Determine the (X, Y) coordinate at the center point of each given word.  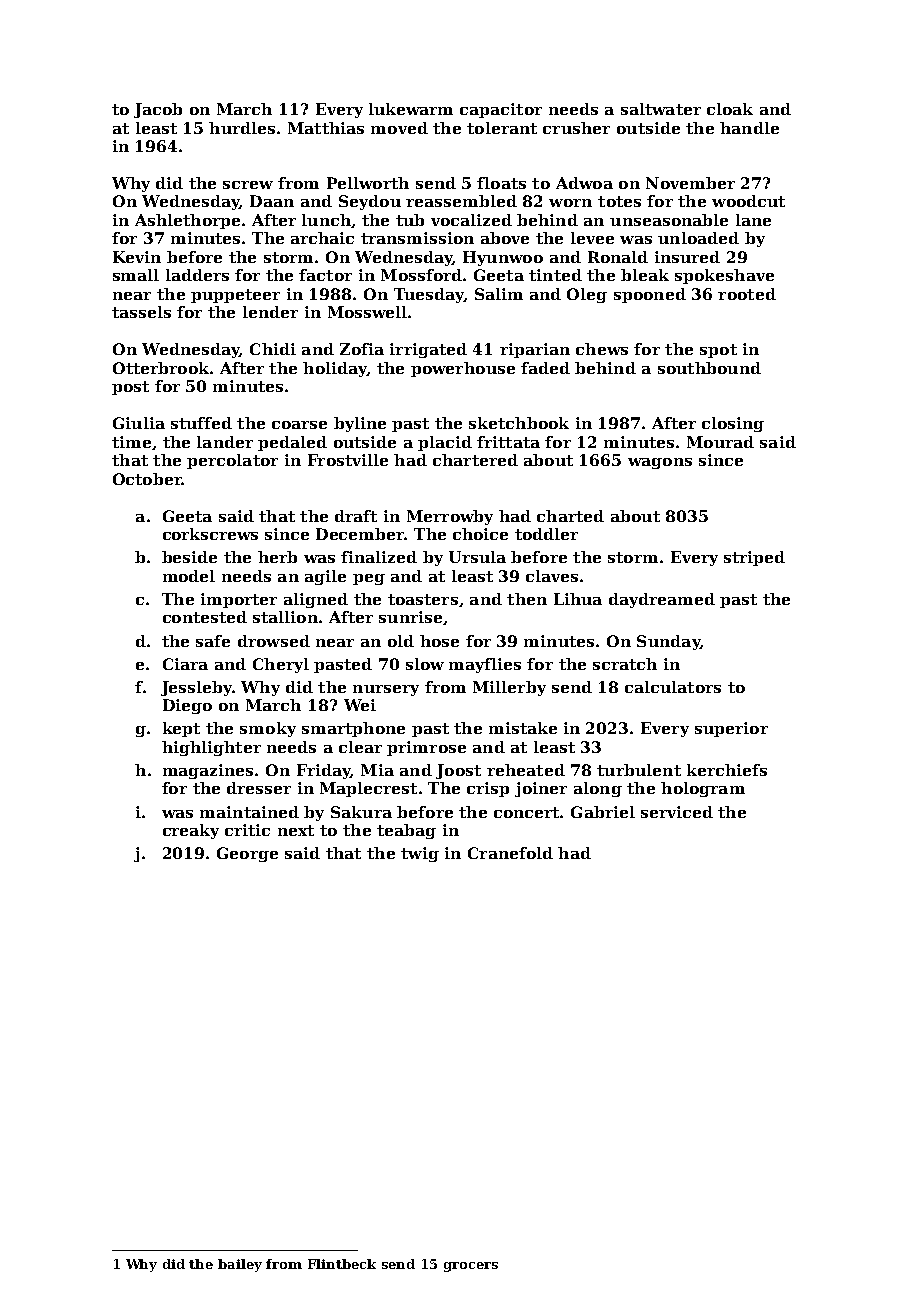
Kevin (137, 257)
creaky (191, 831)
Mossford (421, 275)
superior (731, 729)
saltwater (661, 109)
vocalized (471, 220)
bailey (240, 1265)
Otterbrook (161, 368)
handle (749, 128)
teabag (406, 831)
